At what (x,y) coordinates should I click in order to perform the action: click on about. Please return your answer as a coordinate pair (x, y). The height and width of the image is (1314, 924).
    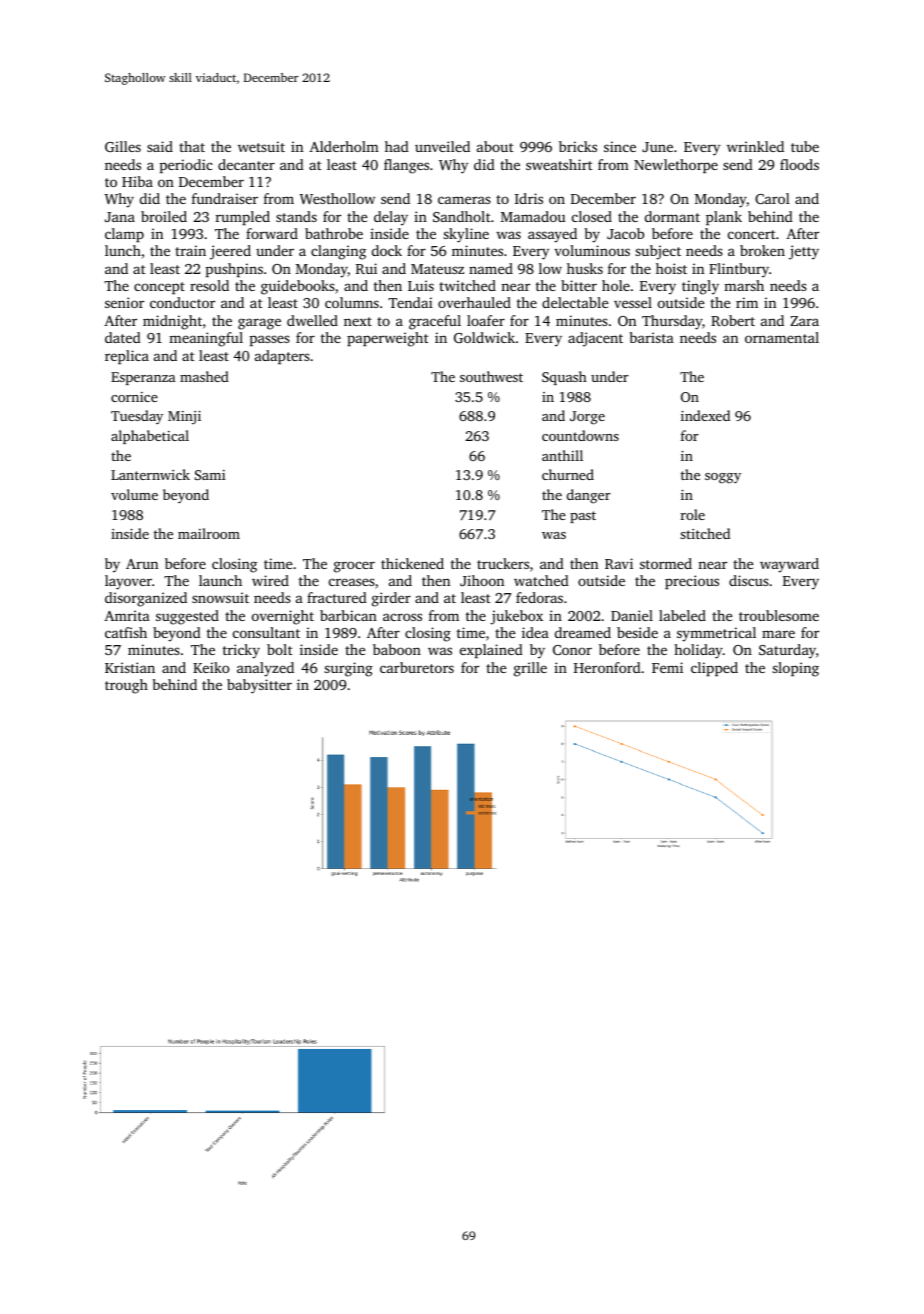
    Looking at the image, I should click on (495, 146).
